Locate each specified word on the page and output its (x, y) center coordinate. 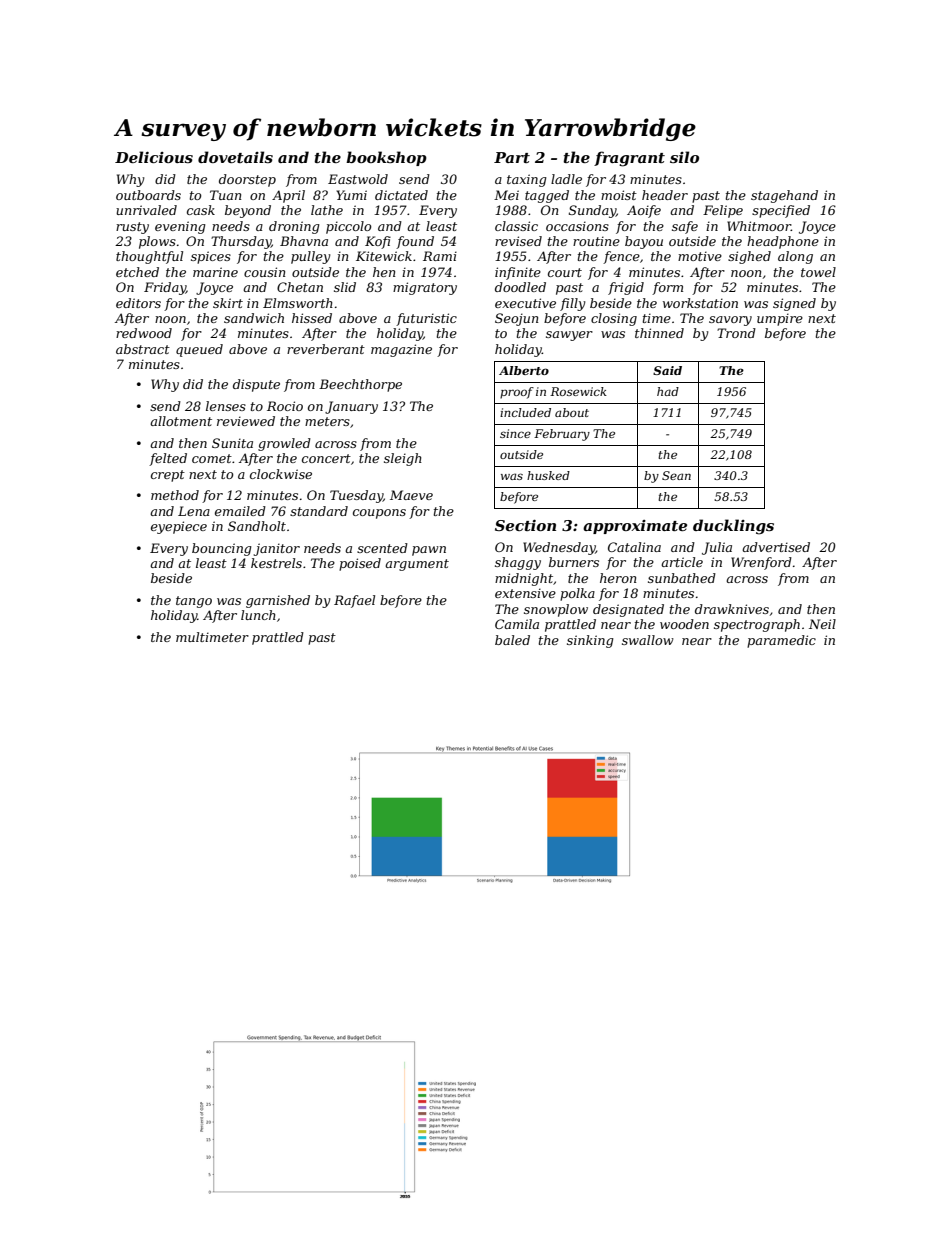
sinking (590, 641)
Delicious (154, 157)
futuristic (426, 319)
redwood (144, 333)
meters (327, 421)
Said (667, 370)
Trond (736, 333)
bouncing (222, 549)
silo (684, 157)
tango (194, 602)
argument (417, 565)
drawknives (732, 609)
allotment (181, 421)
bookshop (386, 158)
